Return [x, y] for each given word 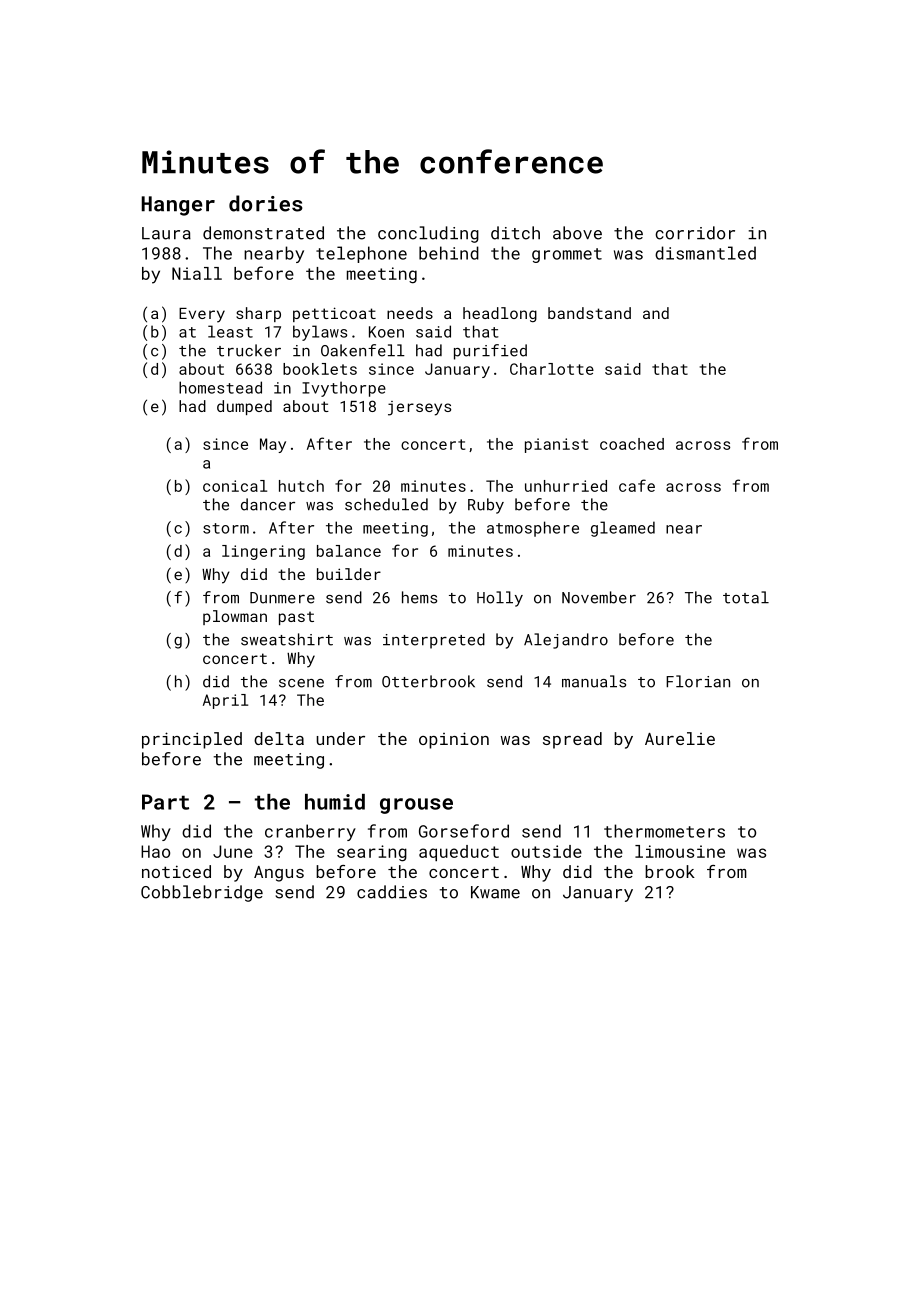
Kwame [495, 892]
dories [266, 203]
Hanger [178, 206]
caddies [392, 892]
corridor [695, 233]
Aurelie [680, 738]
